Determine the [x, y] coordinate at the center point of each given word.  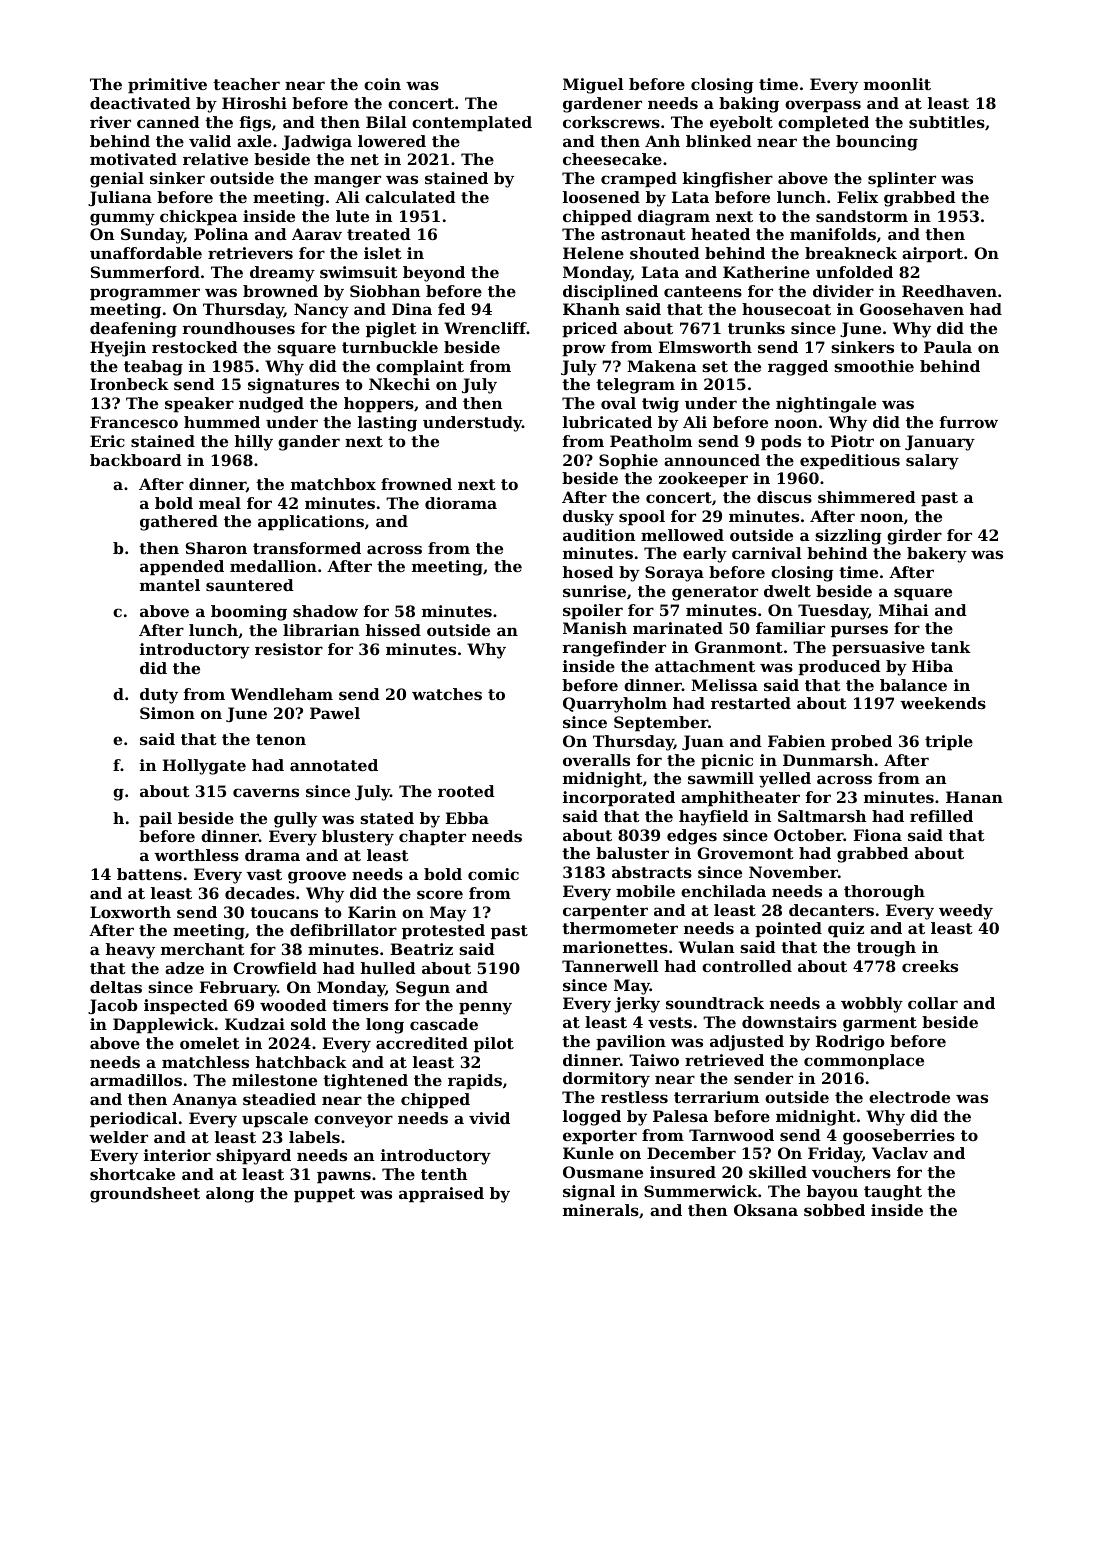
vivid [489, 1118]
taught [893, 1193]
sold [308, 1024]
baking [749, 105]
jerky [637, 1005]
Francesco [134, 422]
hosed [588, 572]
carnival [767, 553]
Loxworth [130, 912]
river [110, 122]
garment [880, 1024]
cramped [639, 180]
